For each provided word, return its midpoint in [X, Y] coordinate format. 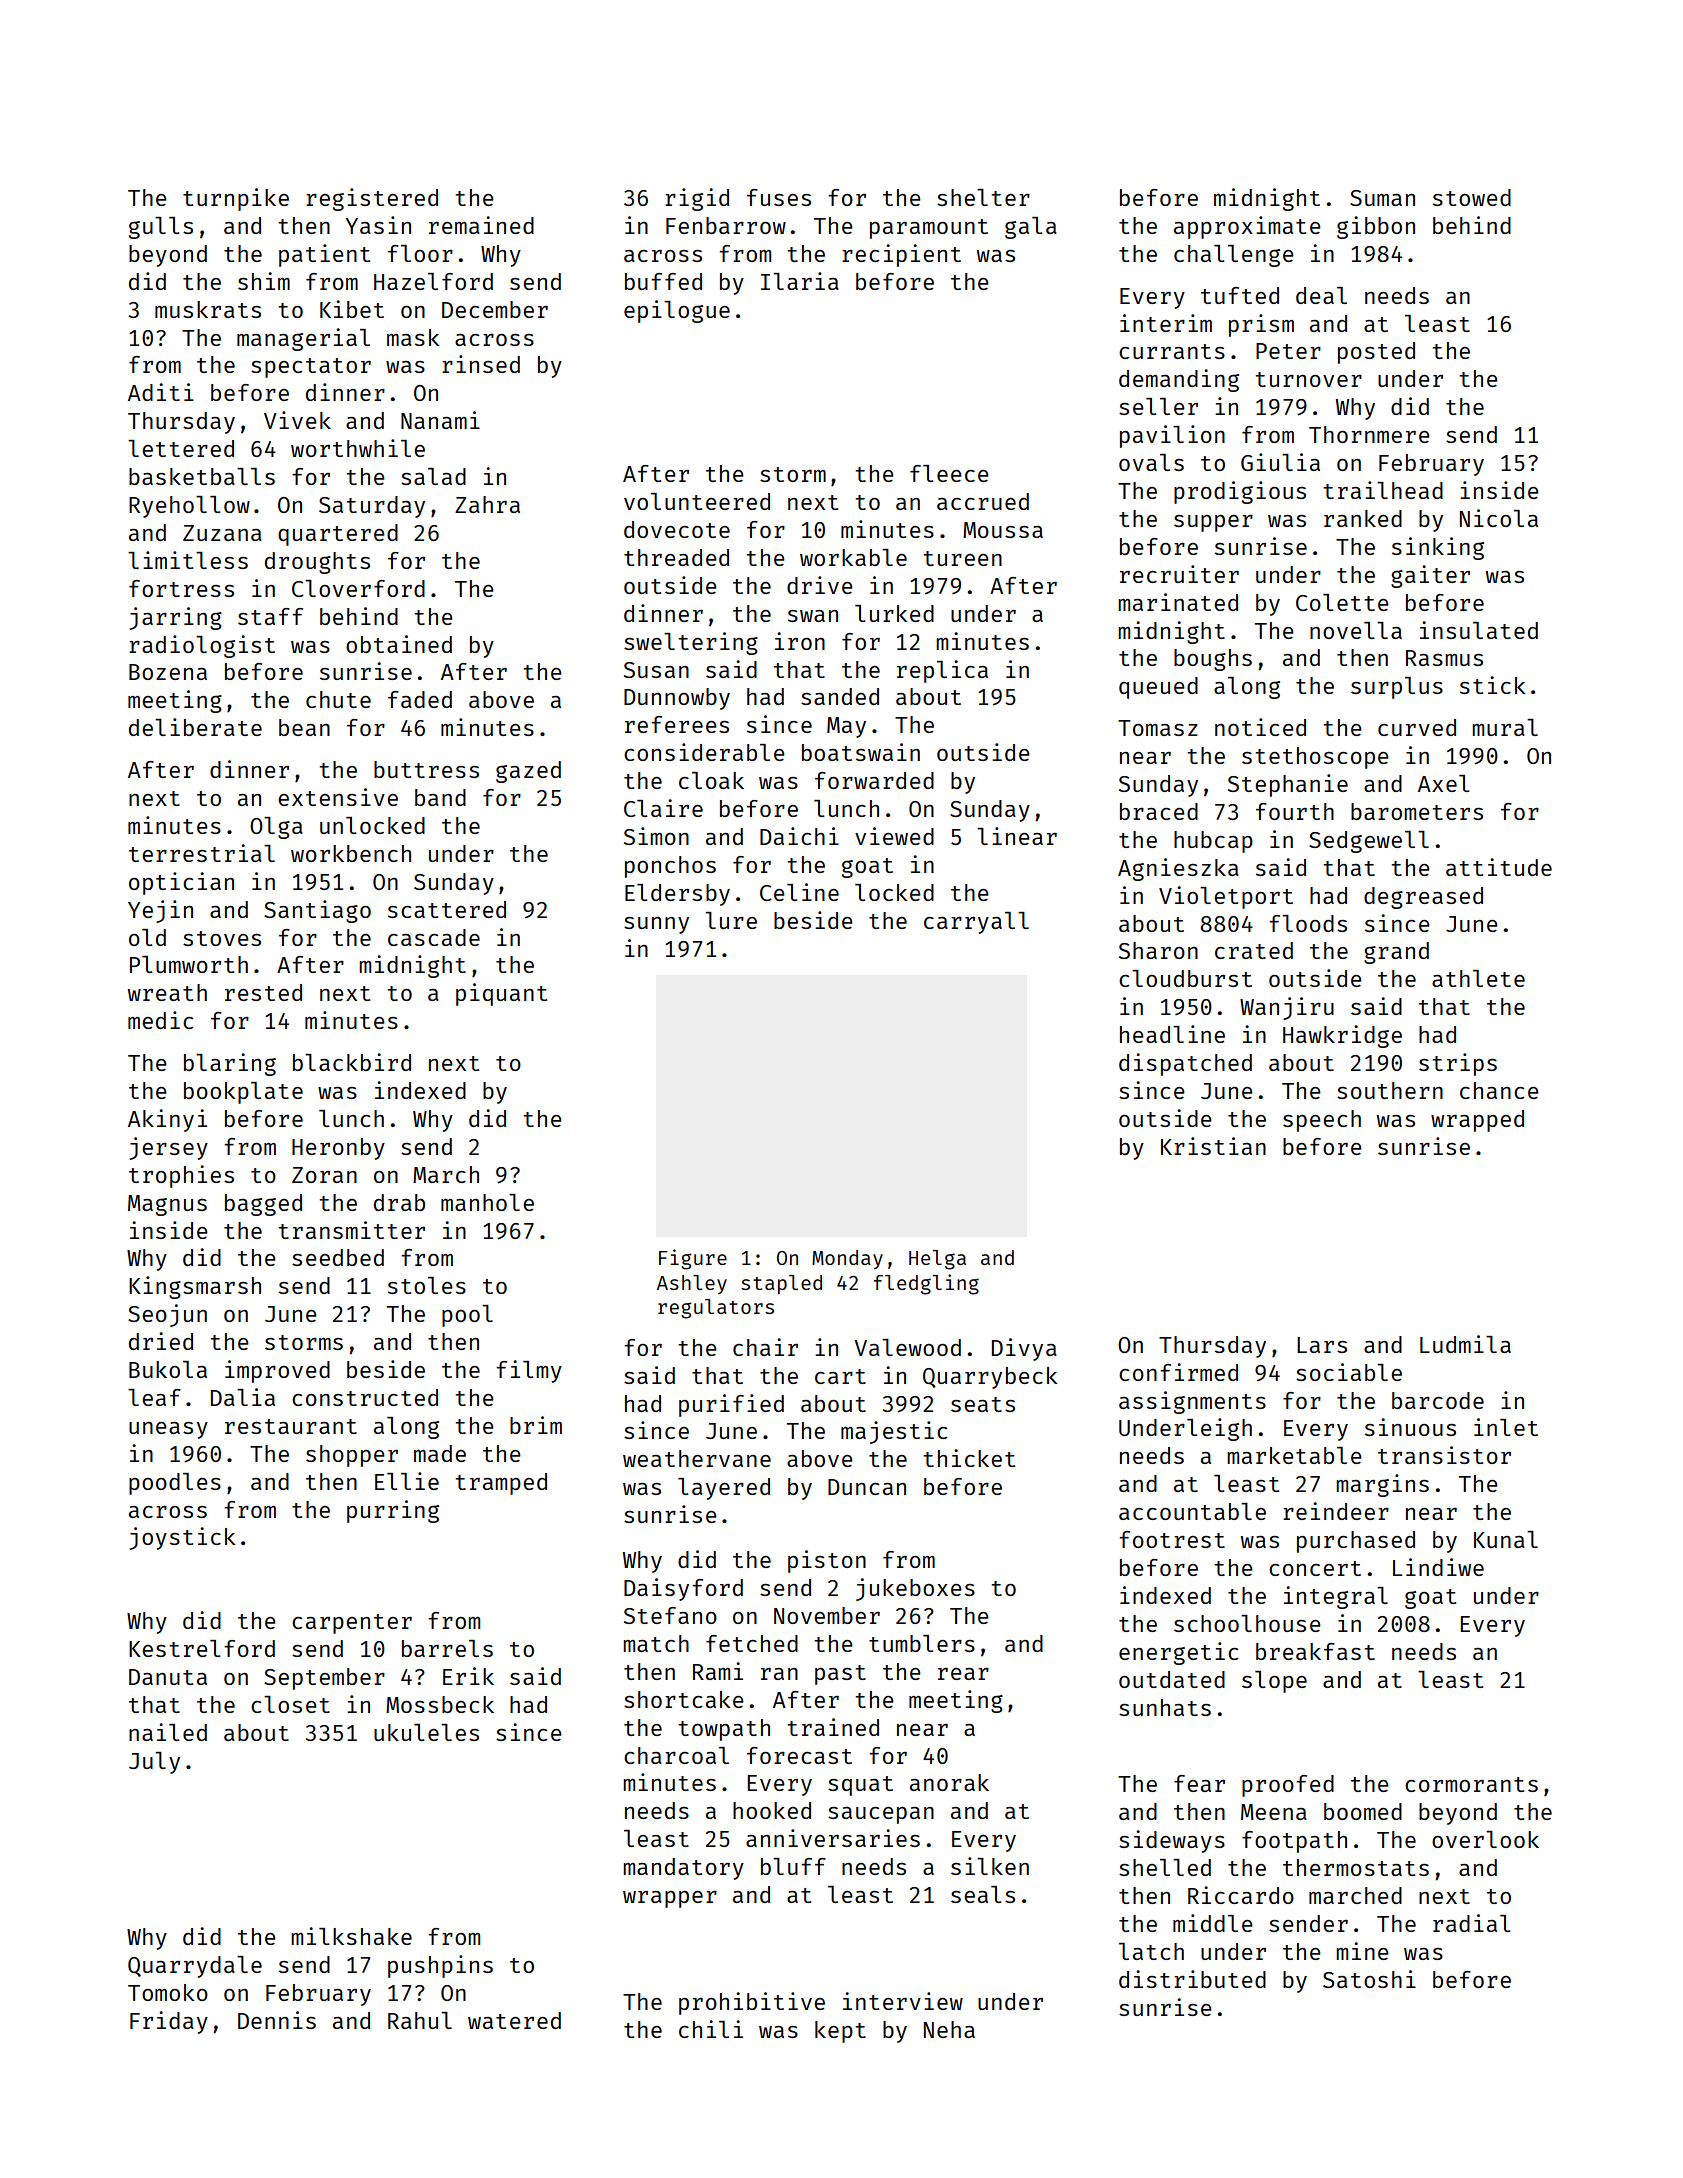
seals [983, 1894]
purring [393, 1511]
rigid [697, 199]
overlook [1485, 1839]
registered [372, 199]
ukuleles [426, 1732]
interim [1166, 323]
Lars [1322, 1345]
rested [263, 992]
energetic [1178, 1653]
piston [827, 1561]
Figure [693, 1259]
